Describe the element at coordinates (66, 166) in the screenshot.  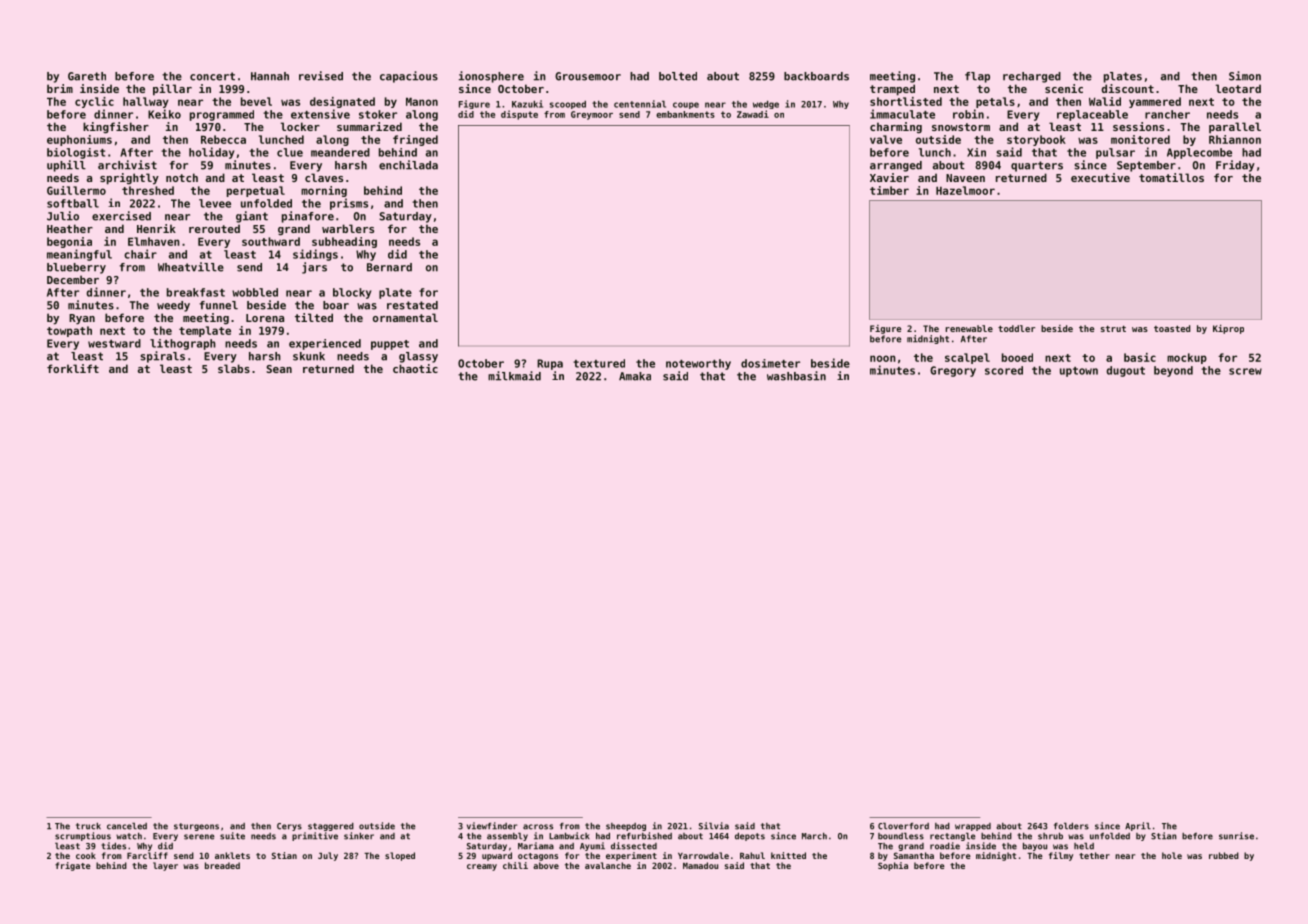
I see `uphill` at that location.
